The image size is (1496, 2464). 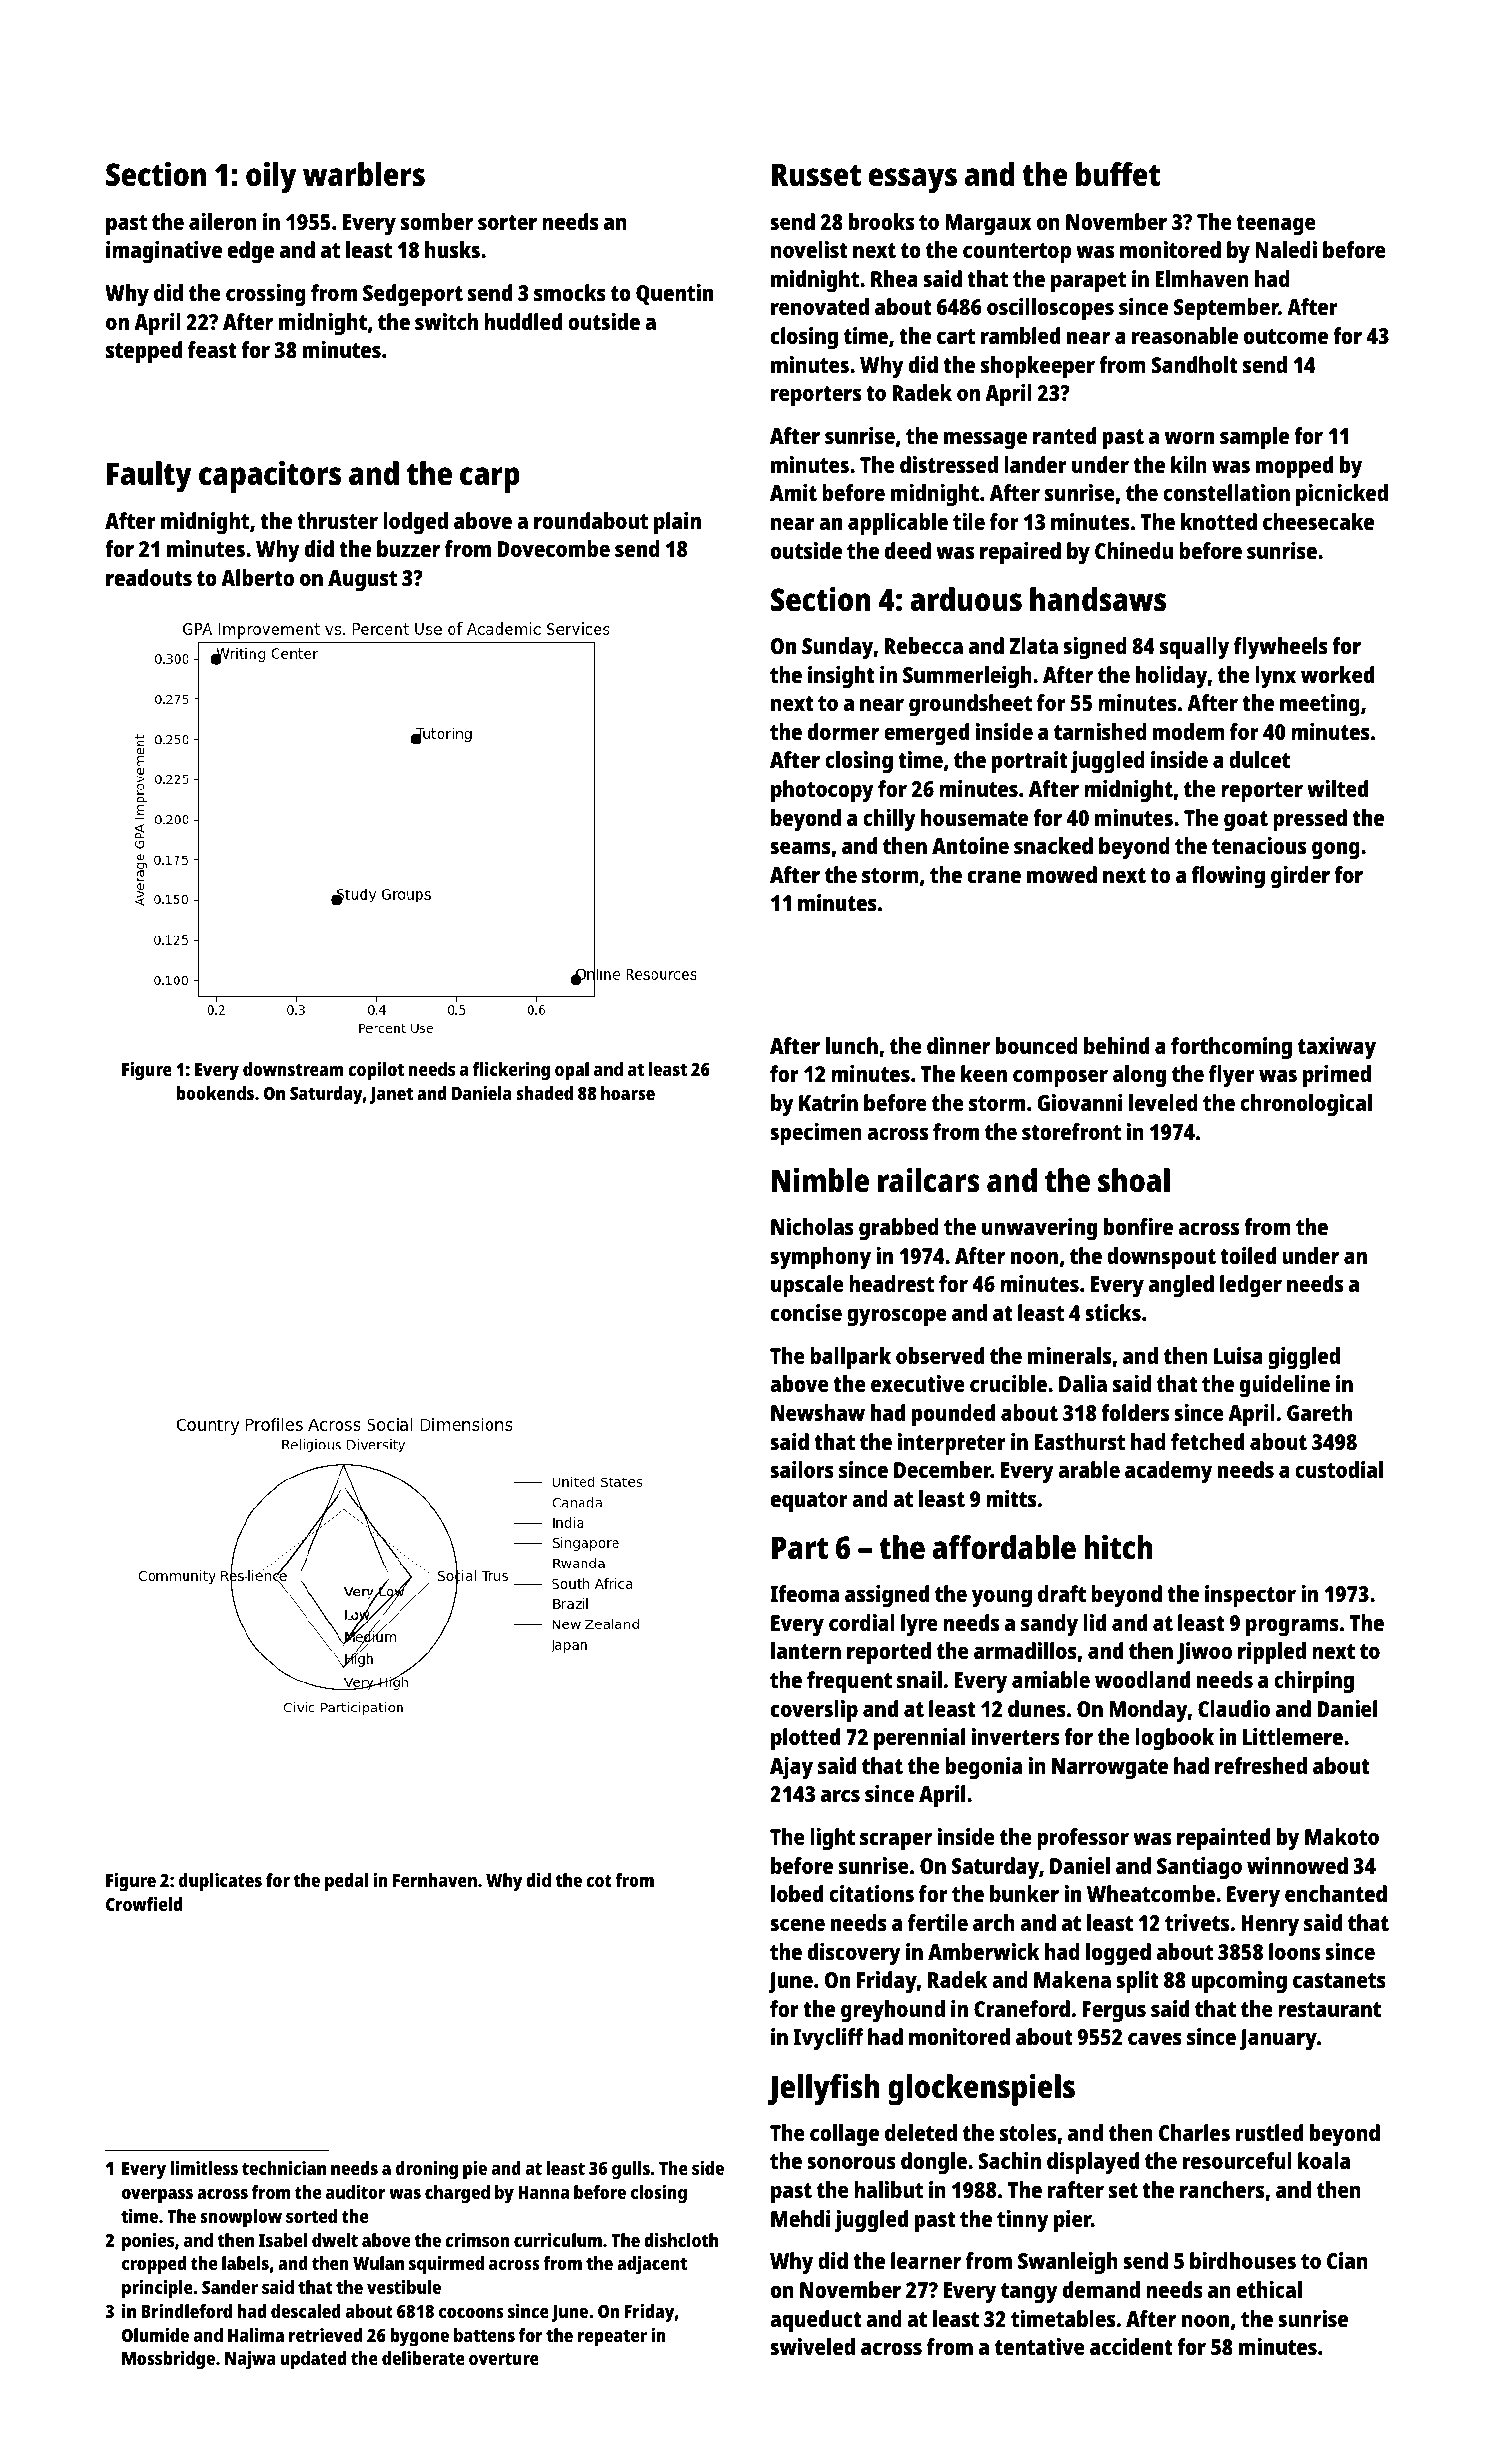 What do you see at coordinates (271, 178) in the page?
I see `oily` at bounding box center [271, 178].
